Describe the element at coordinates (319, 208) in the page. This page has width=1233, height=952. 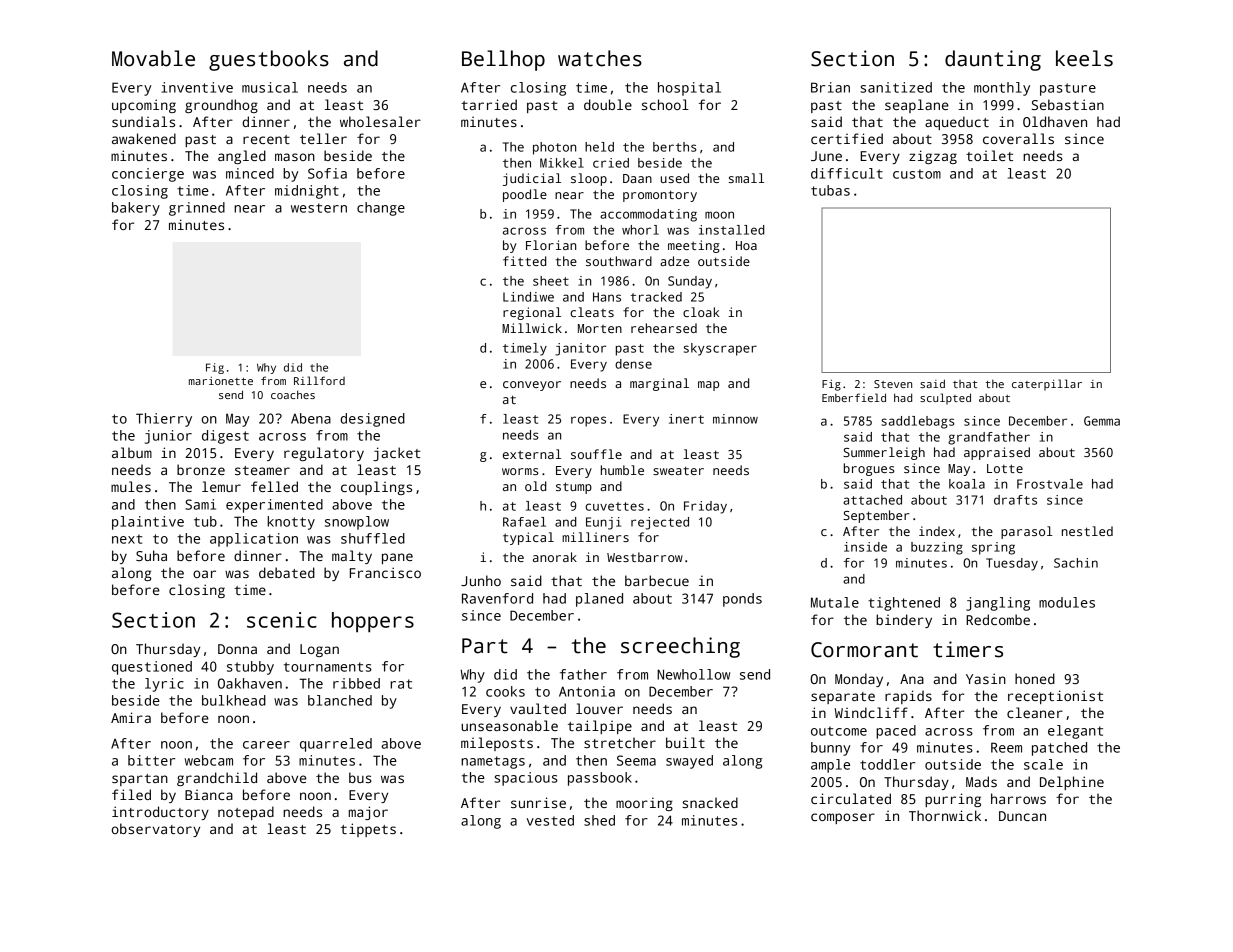
I see `western` at that location.
